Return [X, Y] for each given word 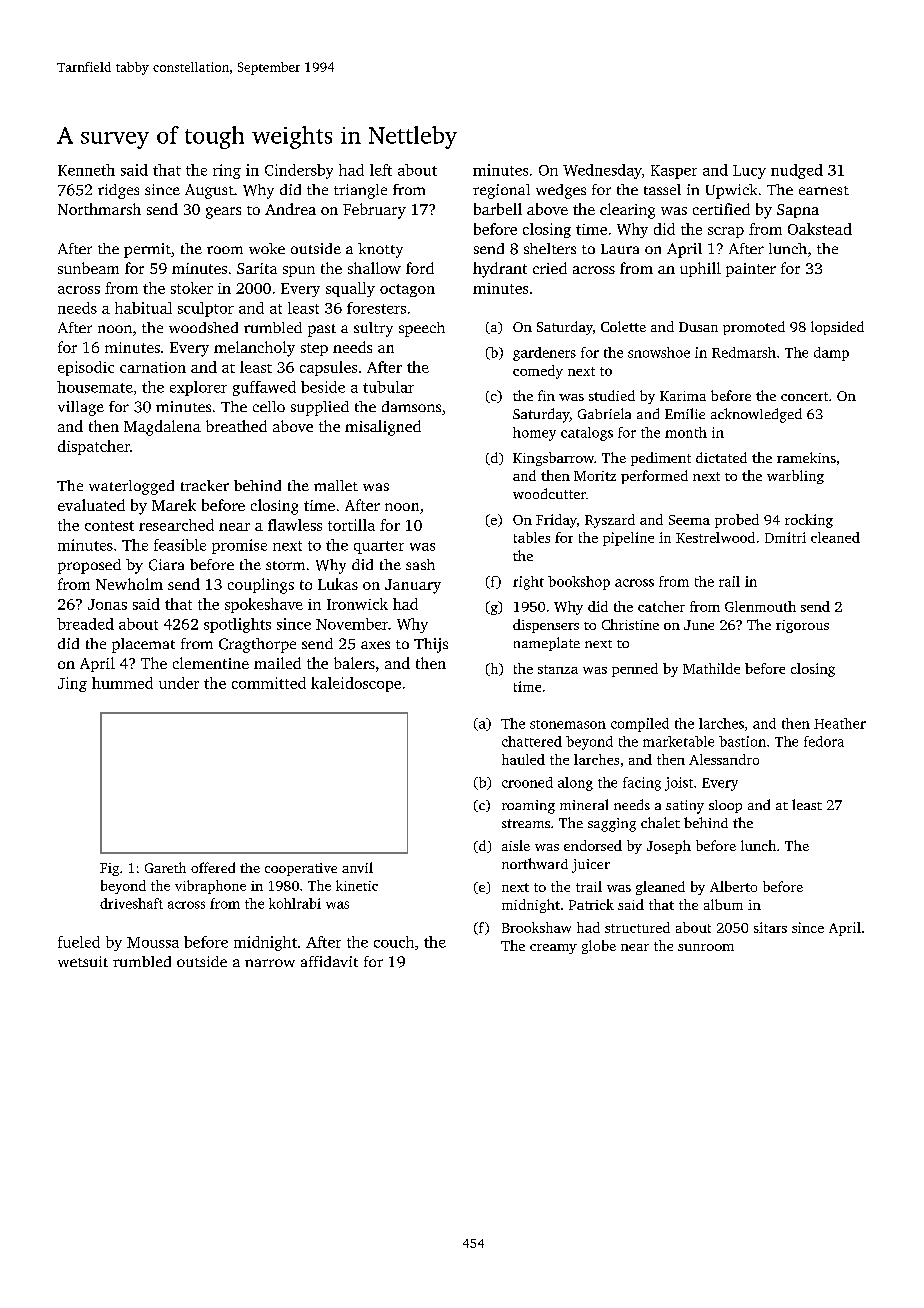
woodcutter [549, 493]
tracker [205, 485]
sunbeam [88, 268]
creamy [553, 949]
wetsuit [83, 961]
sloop [725, 806]
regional [501, 191]
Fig [109, 869]
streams [526, 823]
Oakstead [820, 229]
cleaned [835, 537]
